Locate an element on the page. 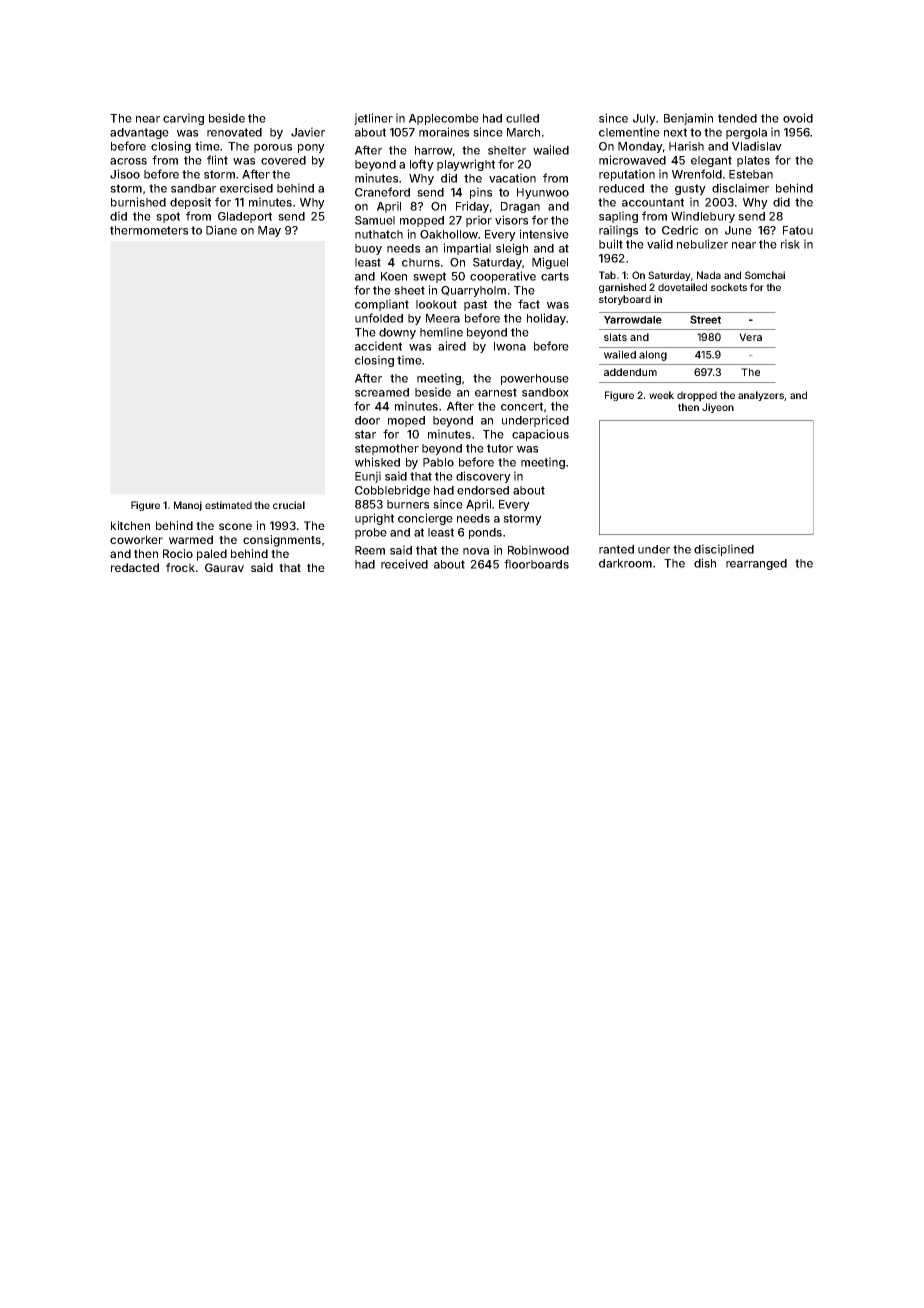  Applecombe is located at coordinates (444, 119).
